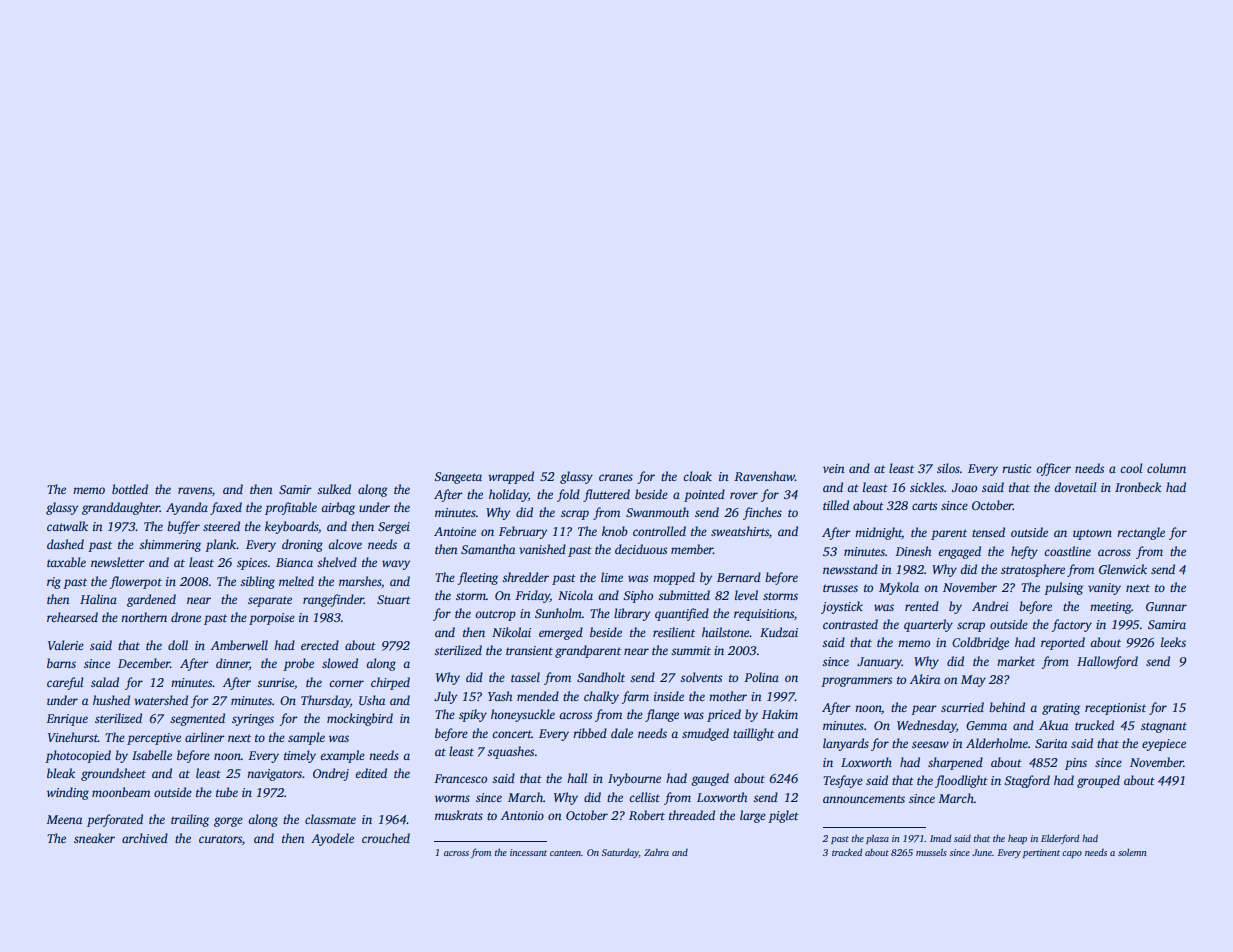 The width and height of the page is (1233, 952). What do you see at coordinates (1164, 745) in the page?
I see `eyepiece` at bounding box center [1164, 745].
